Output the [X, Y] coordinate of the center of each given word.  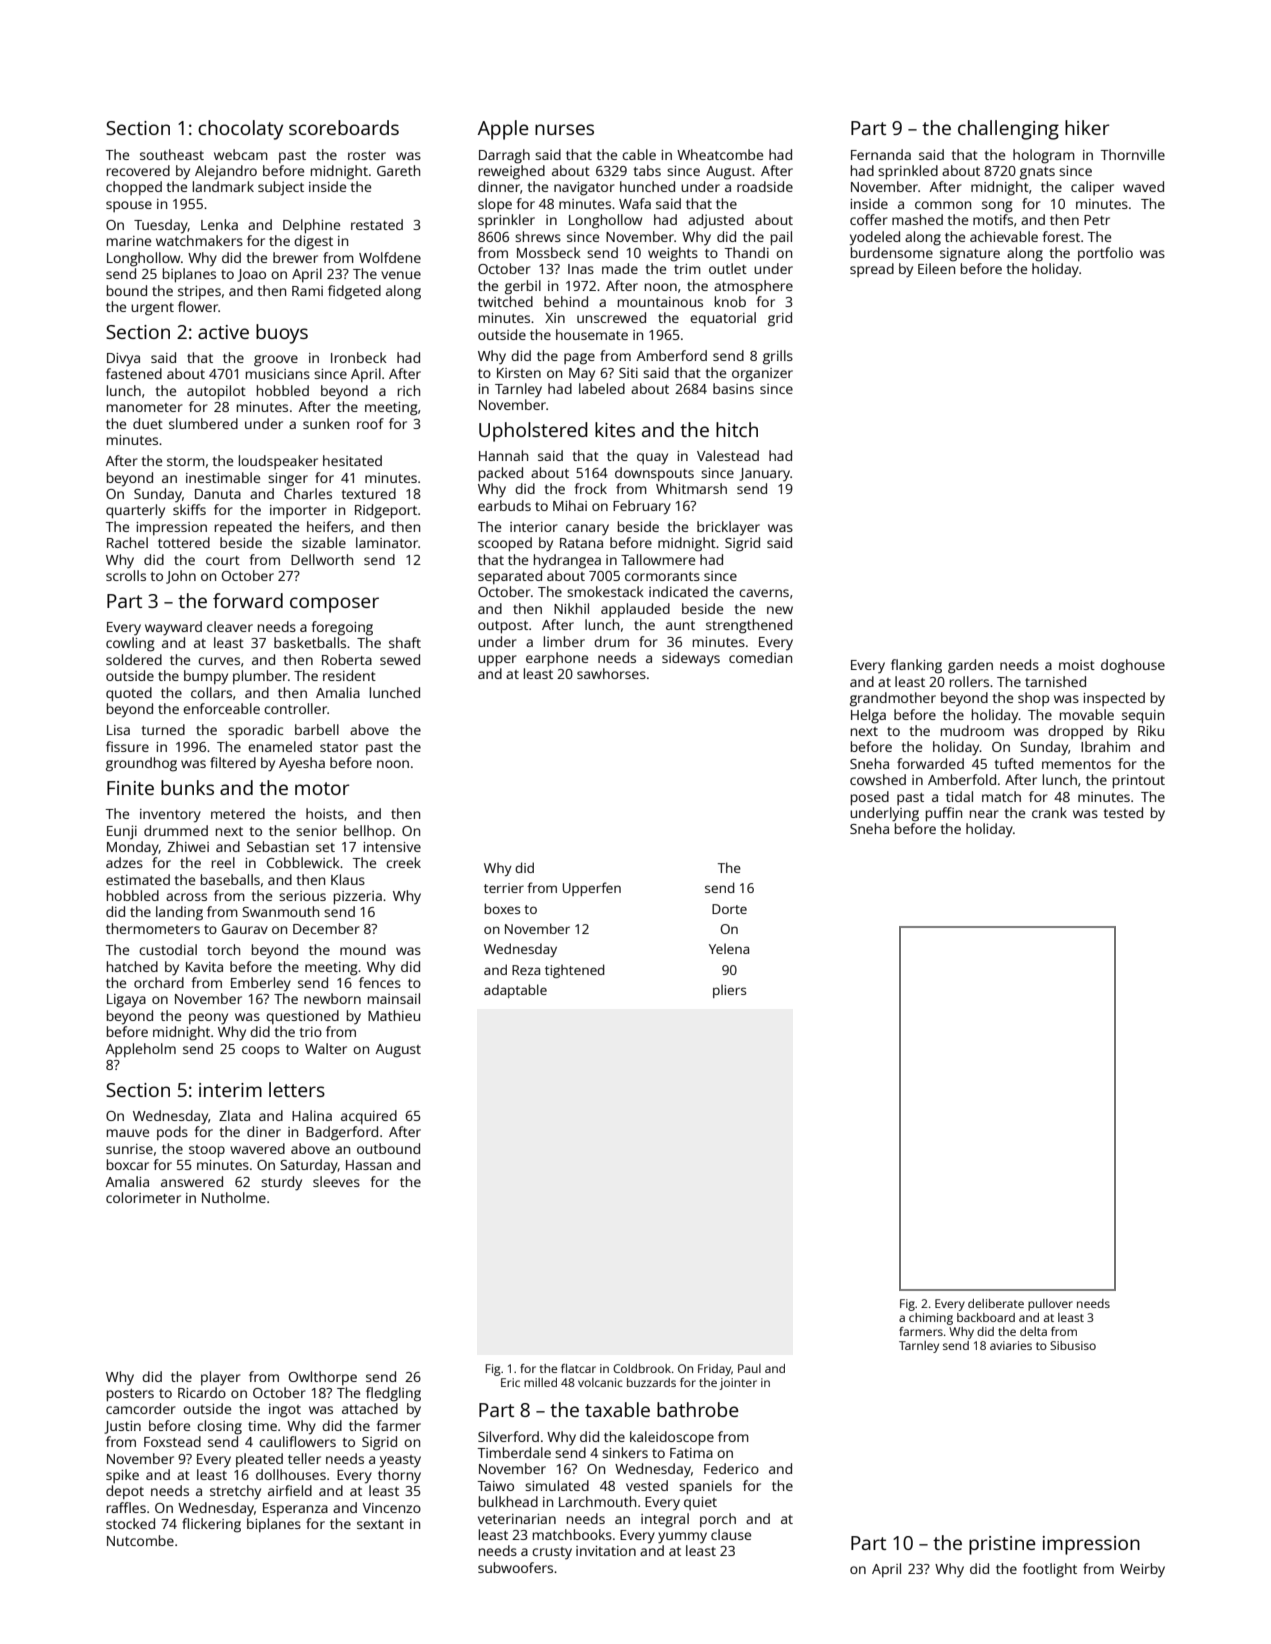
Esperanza [295, 1509]
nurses [564, 129]
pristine [1002, 1545]
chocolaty [240, 130]
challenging [1008, 130]
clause [731, 1534]
